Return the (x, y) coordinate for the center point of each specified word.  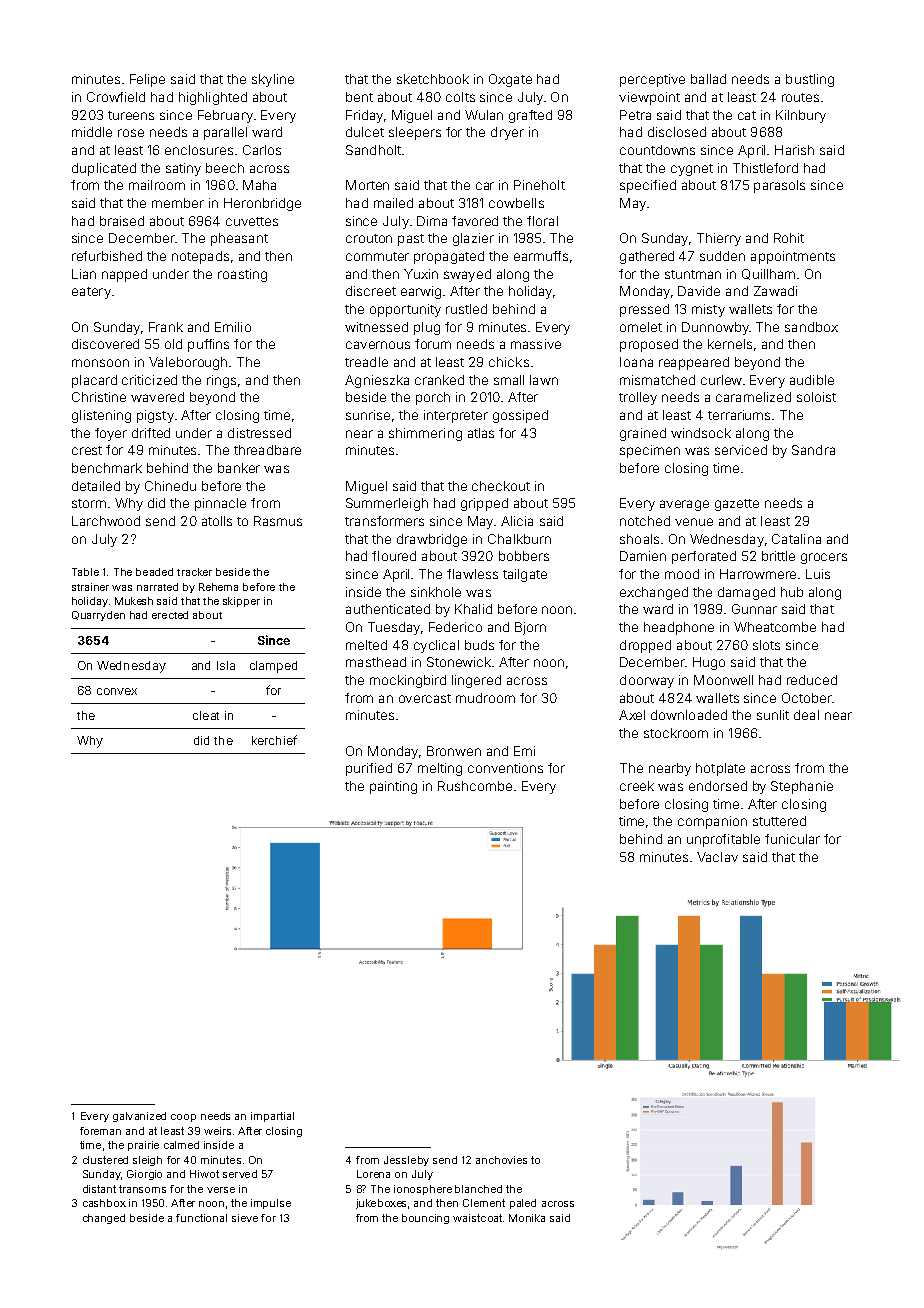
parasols (779, 186)
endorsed (718, 786)
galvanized (139, 1117)
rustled (466, 309)
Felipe (147, 80)
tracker (194, 572)
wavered (157, 397)
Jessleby (406, 1161)
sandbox (811, 327)
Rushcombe (475, 786)
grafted (530, 116)
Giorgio (144, 1175)
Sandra (813, 450)
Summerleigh (387, 504)
